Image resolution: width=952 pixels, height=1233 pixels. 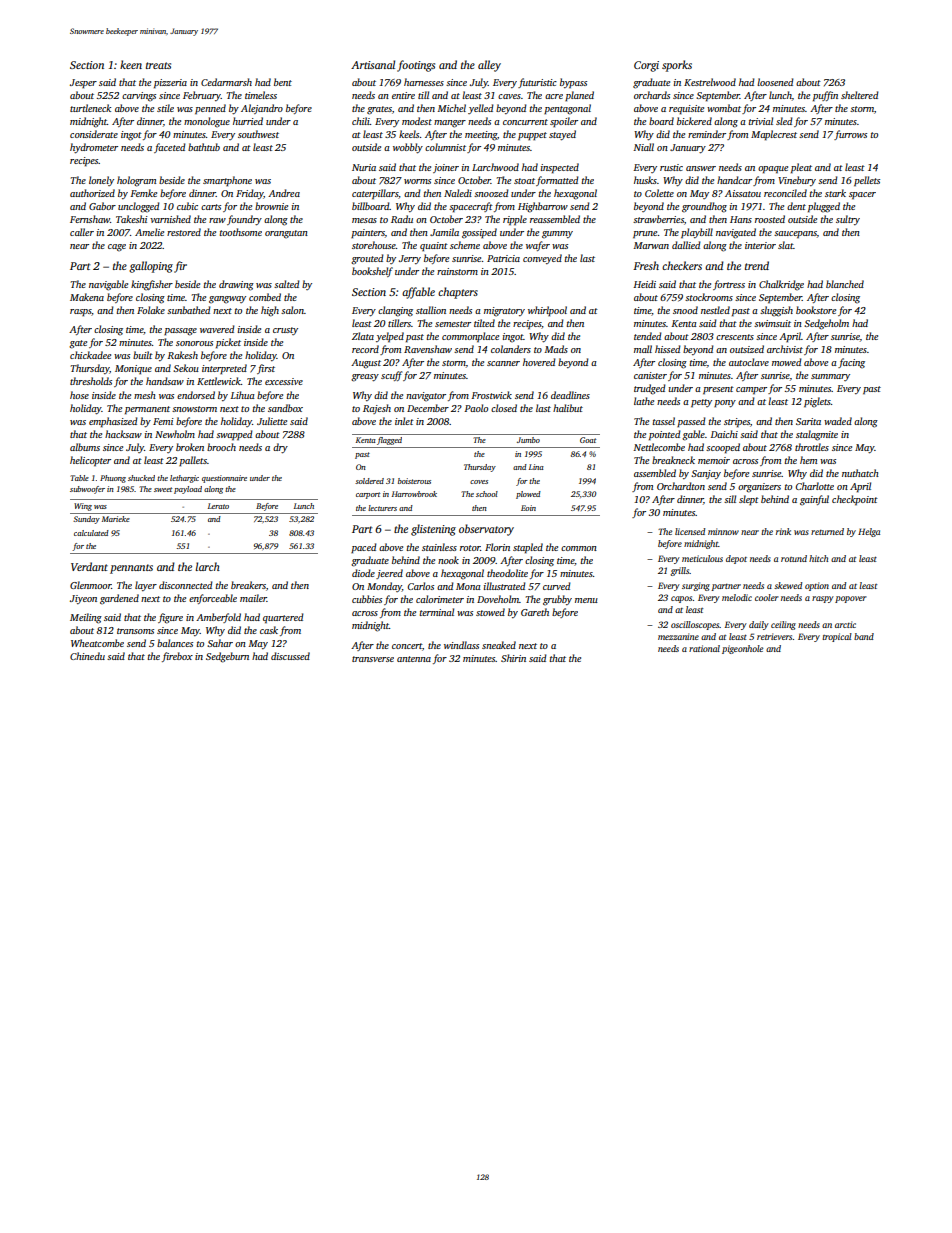 I want to click on Chinedu, so click(x=87, y=656).
